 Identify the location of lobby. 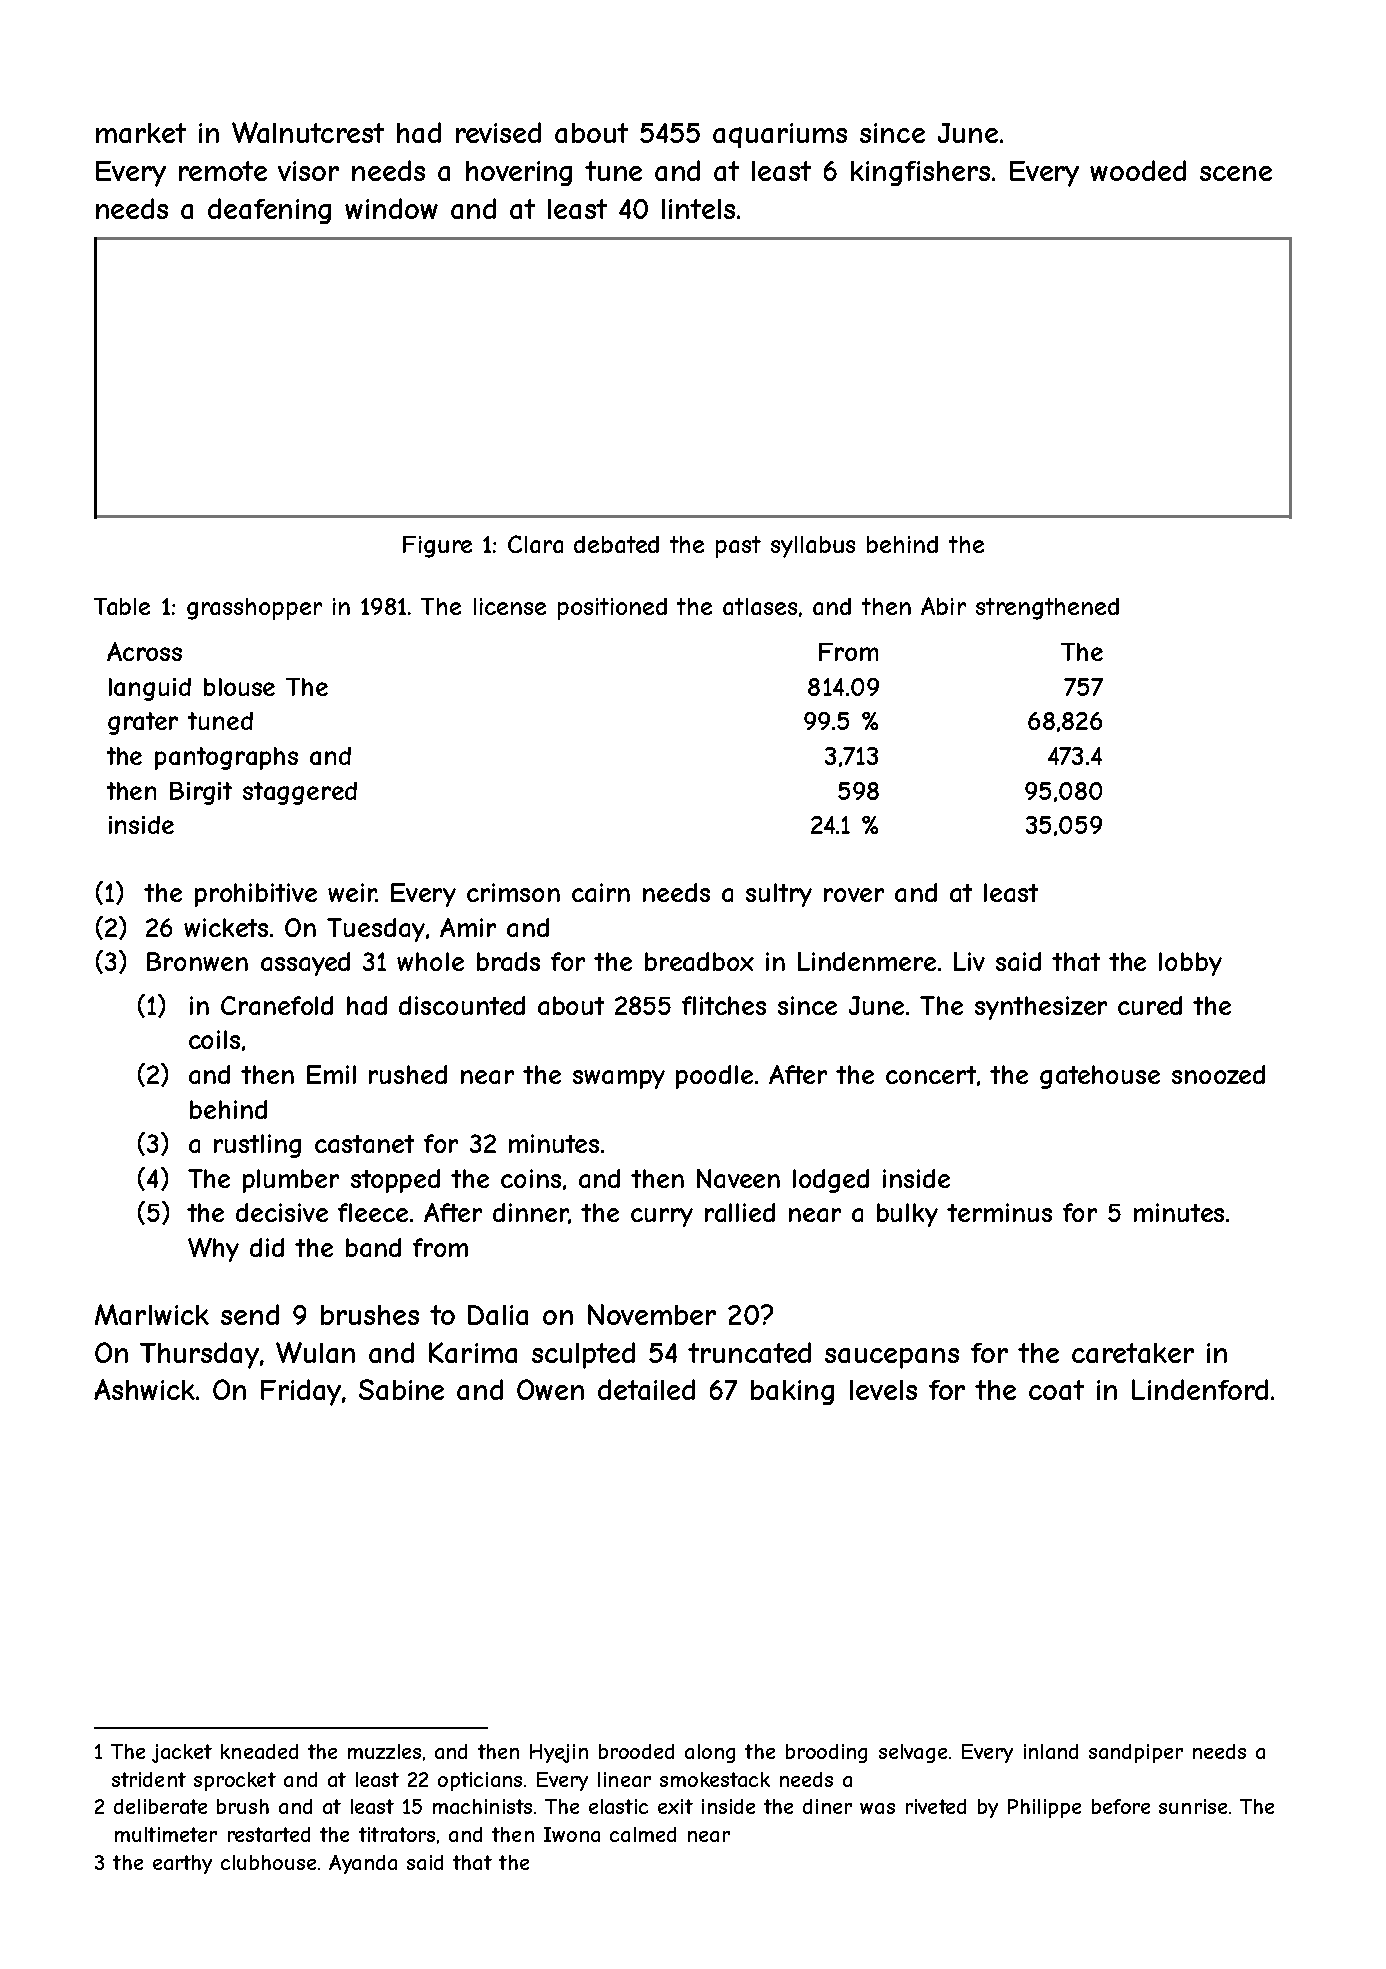
(1190, 964).
